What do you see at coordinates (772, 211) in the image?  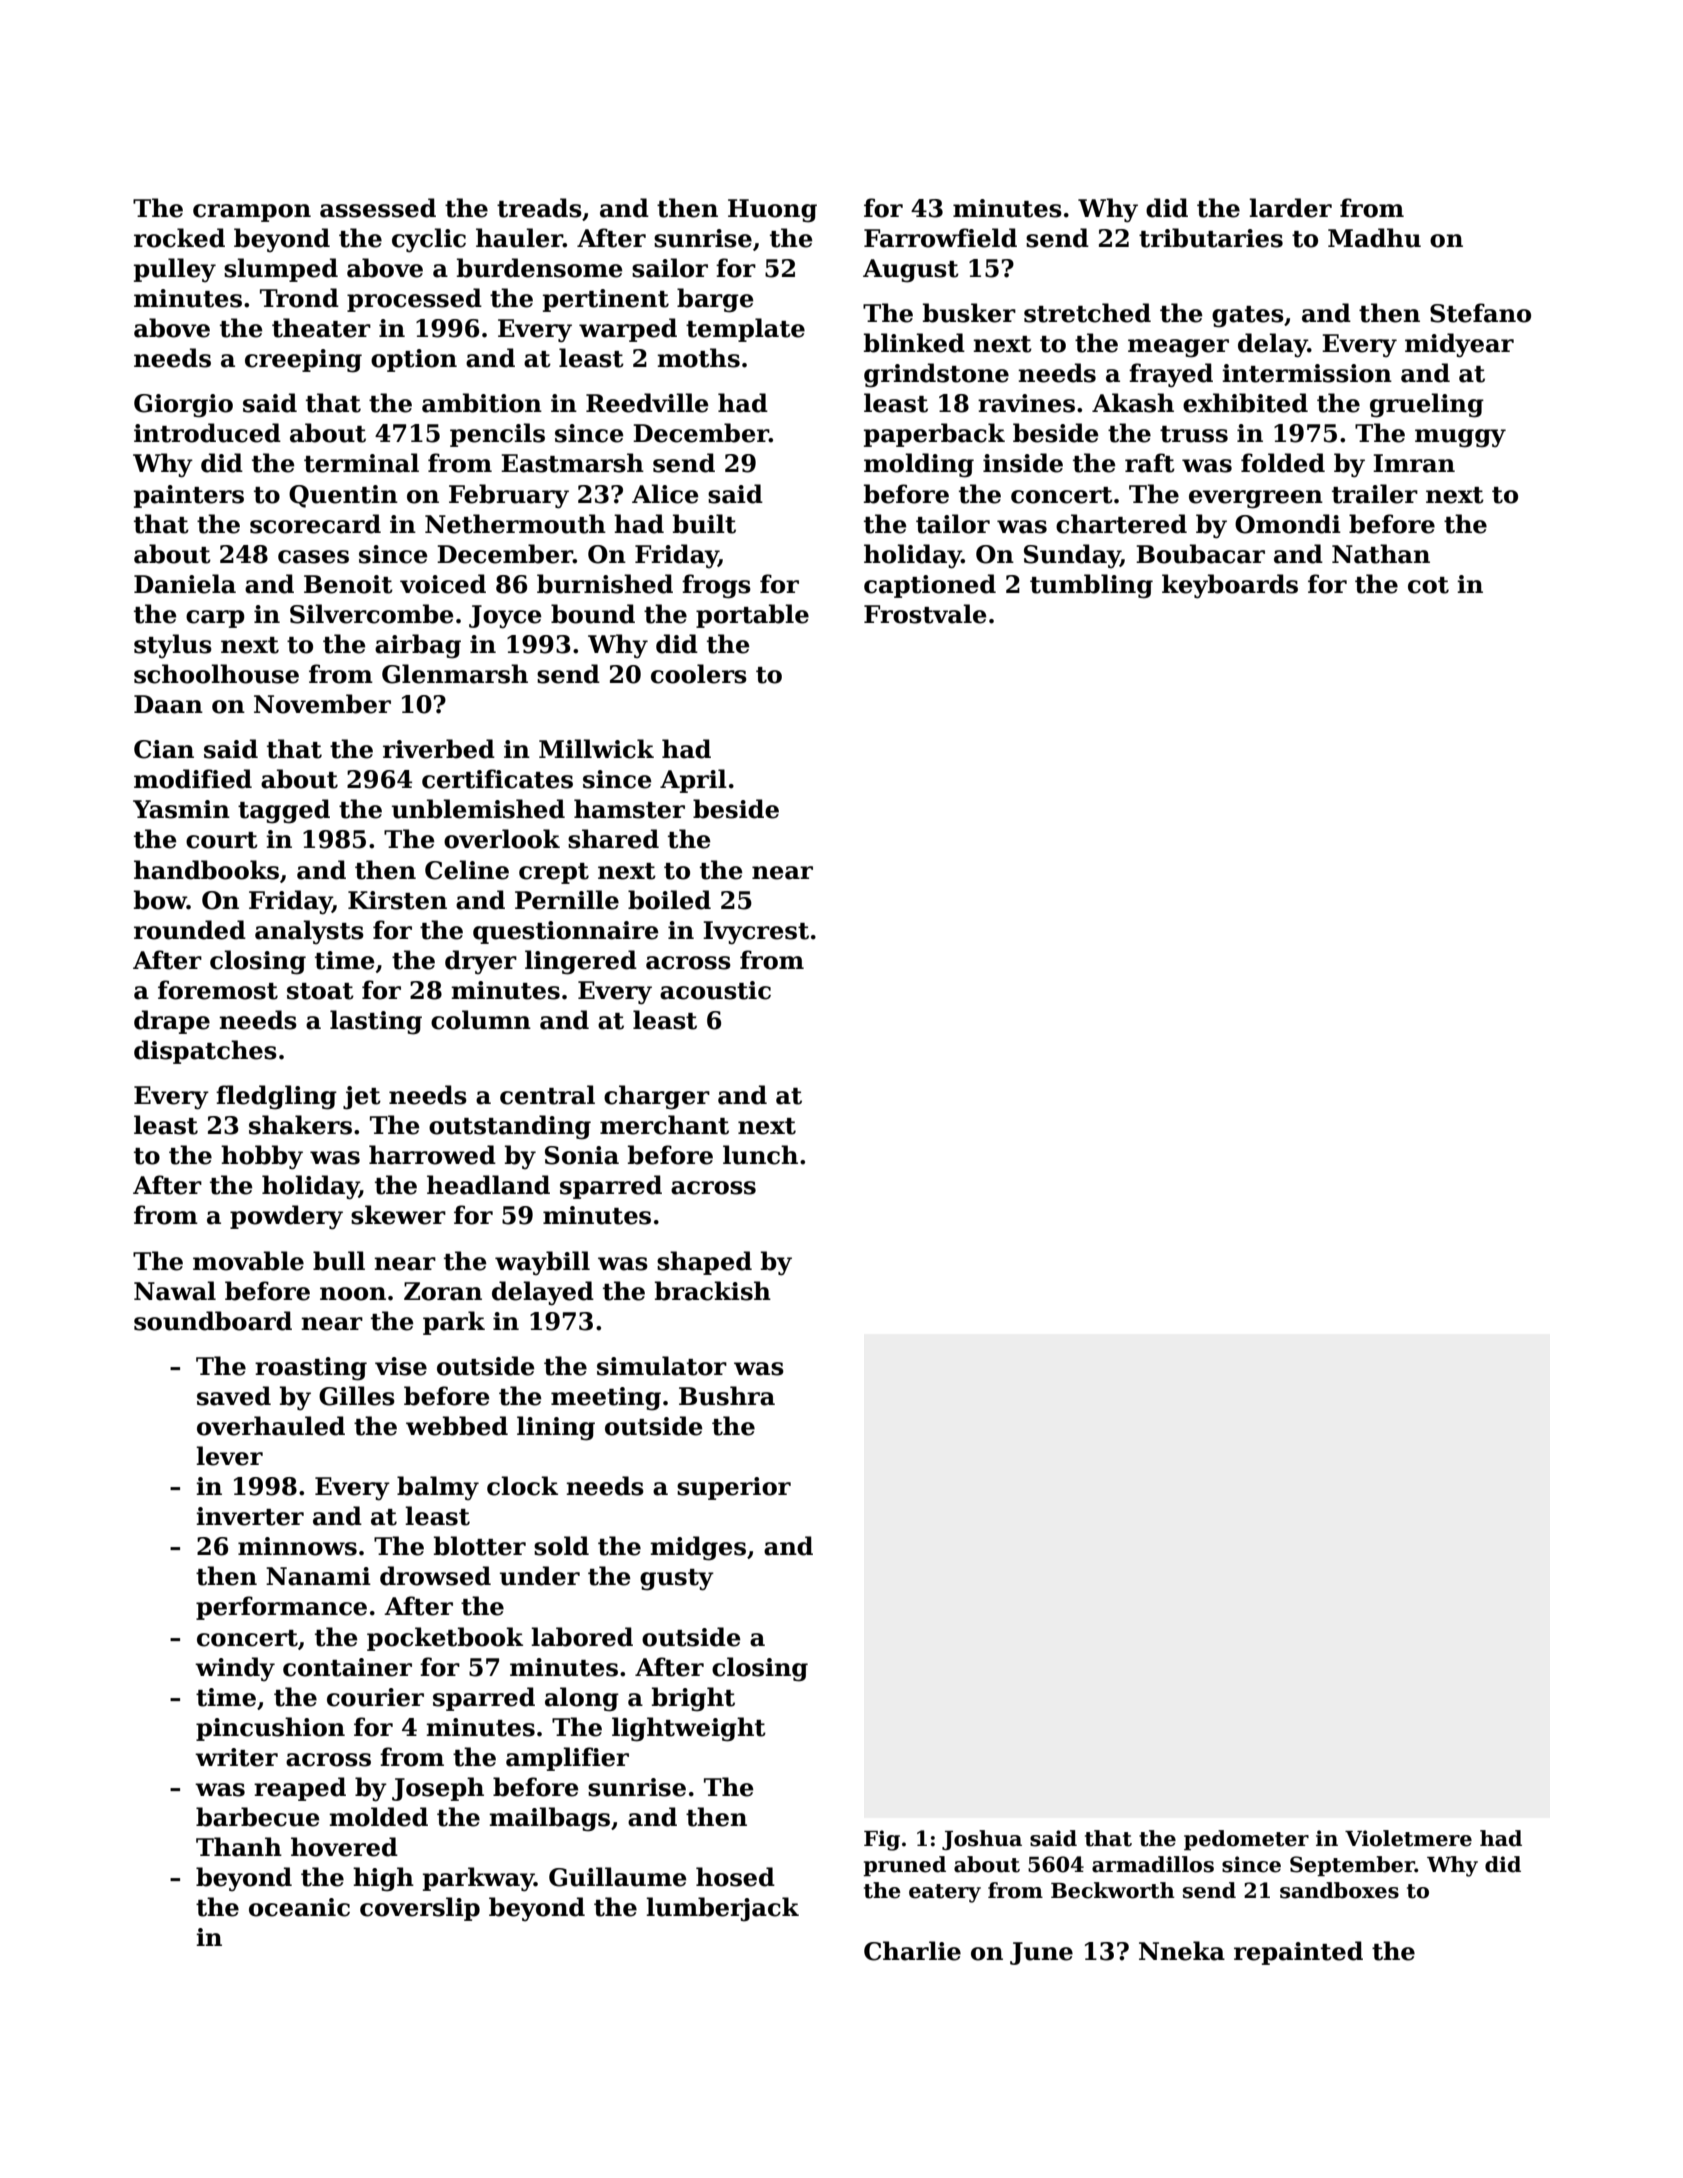 I see `Huong` at bounding box center [772, 211].
